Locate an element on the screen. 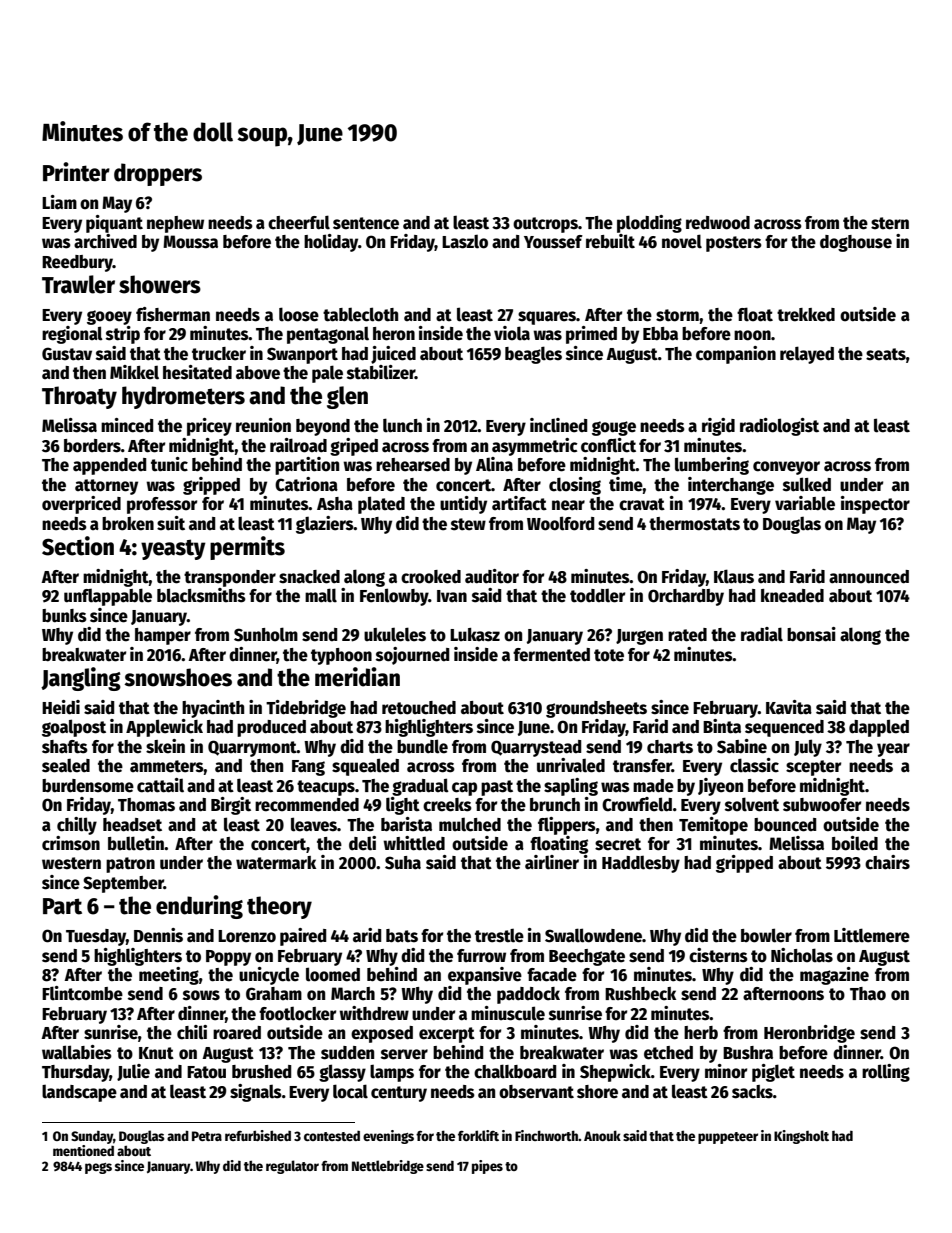 Image resolution: width=952 pixels, height=1233 pixels. Printer is located at coordinates (76, 172).
